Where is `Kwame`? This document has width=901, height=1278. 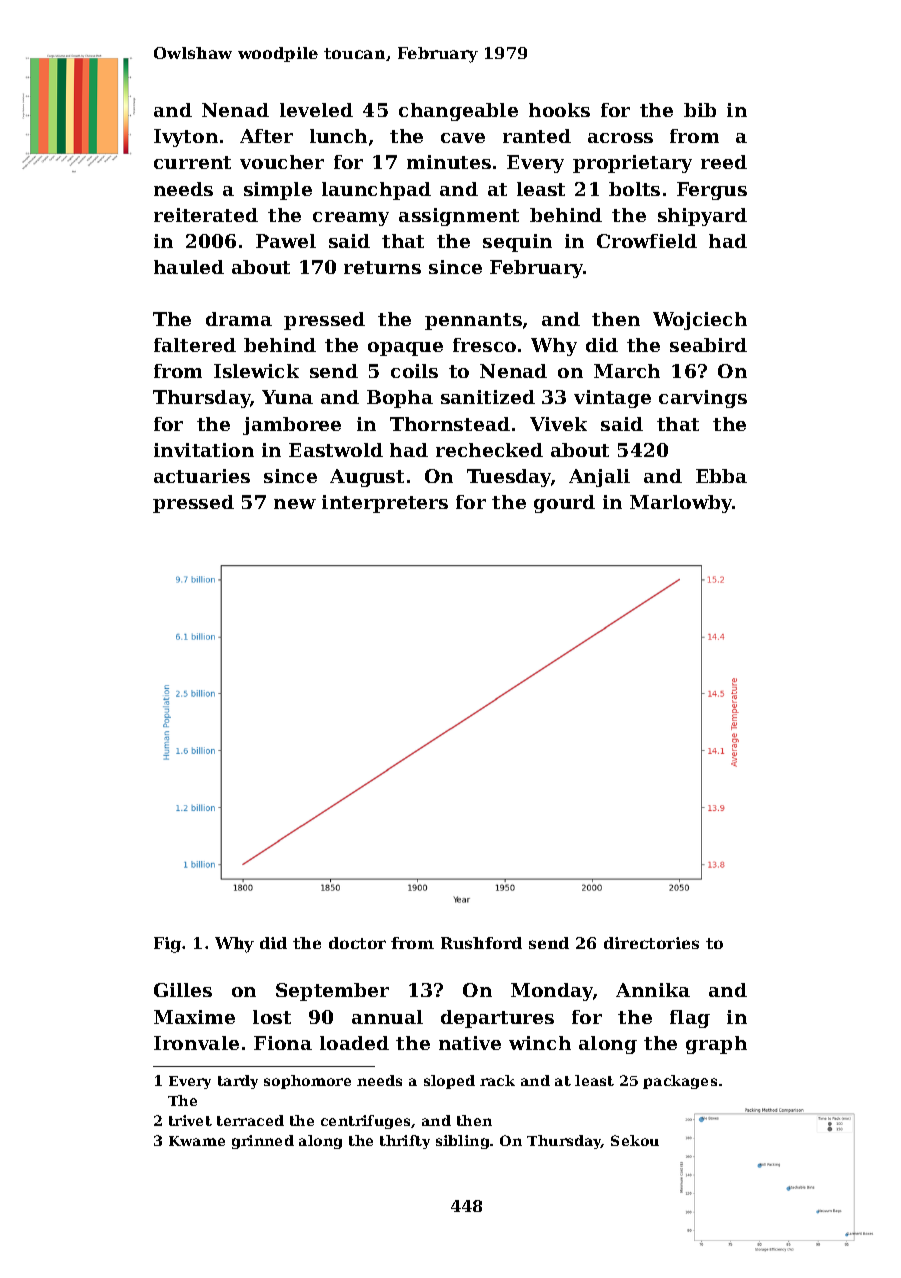 Kwame is located at coordinates (197, 1141).
